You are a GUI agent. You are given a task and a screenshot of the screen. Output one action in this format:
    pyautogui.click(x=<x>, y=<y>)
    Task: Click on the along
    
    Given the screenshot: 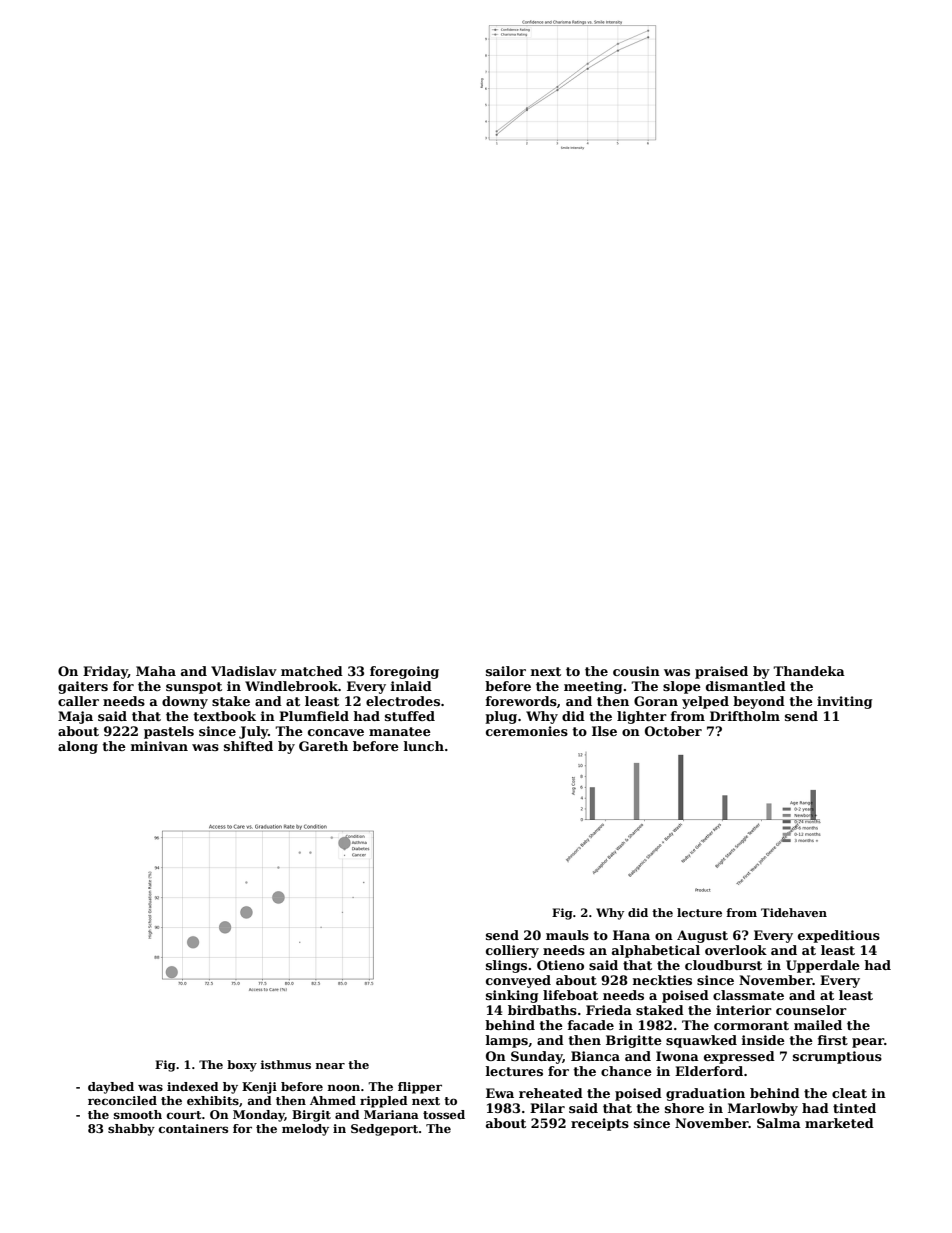 What is the action you would take?
    pyautogui.click(x=78, y=747)
